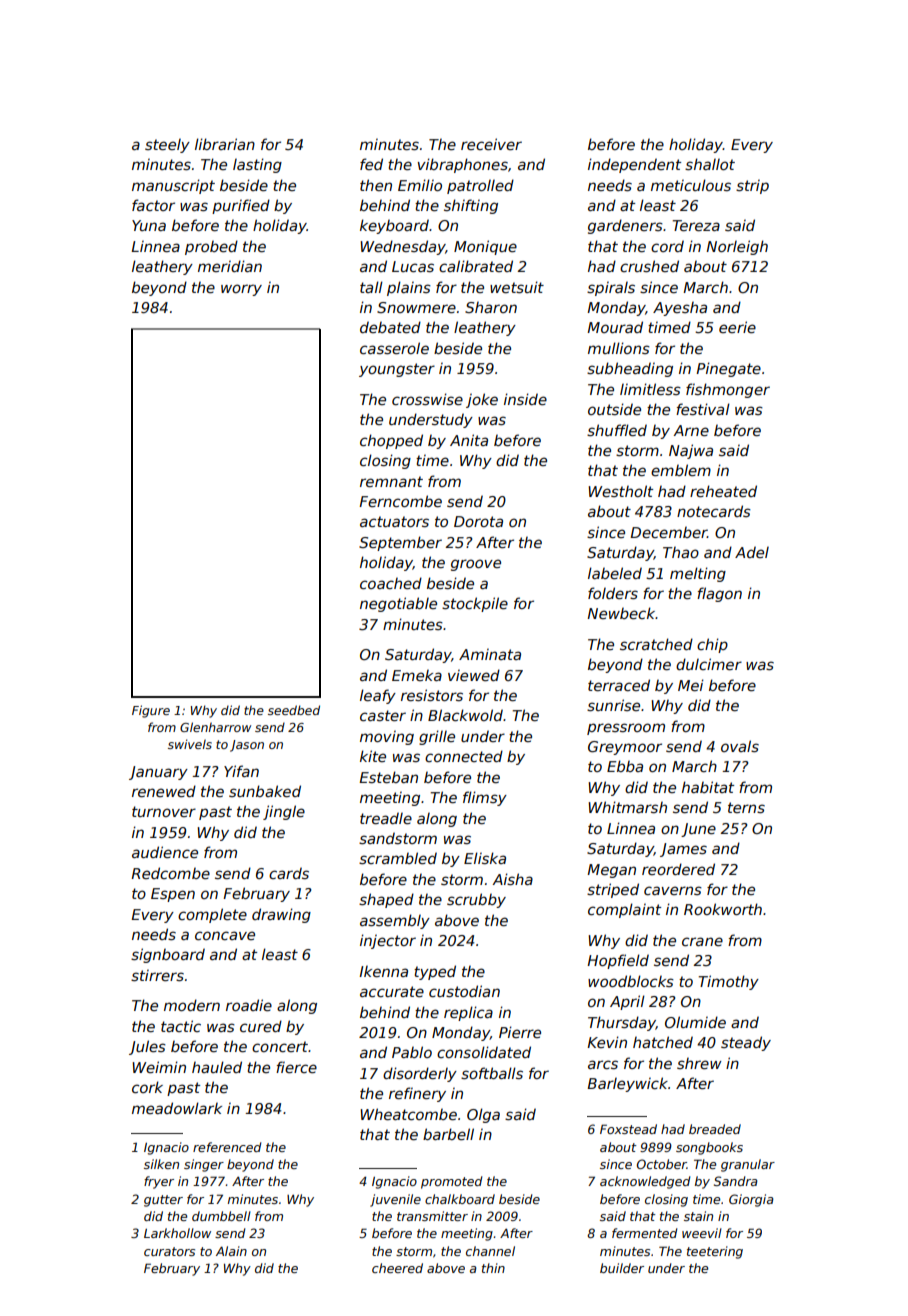  I want to click on folders, so click(613, 593).
